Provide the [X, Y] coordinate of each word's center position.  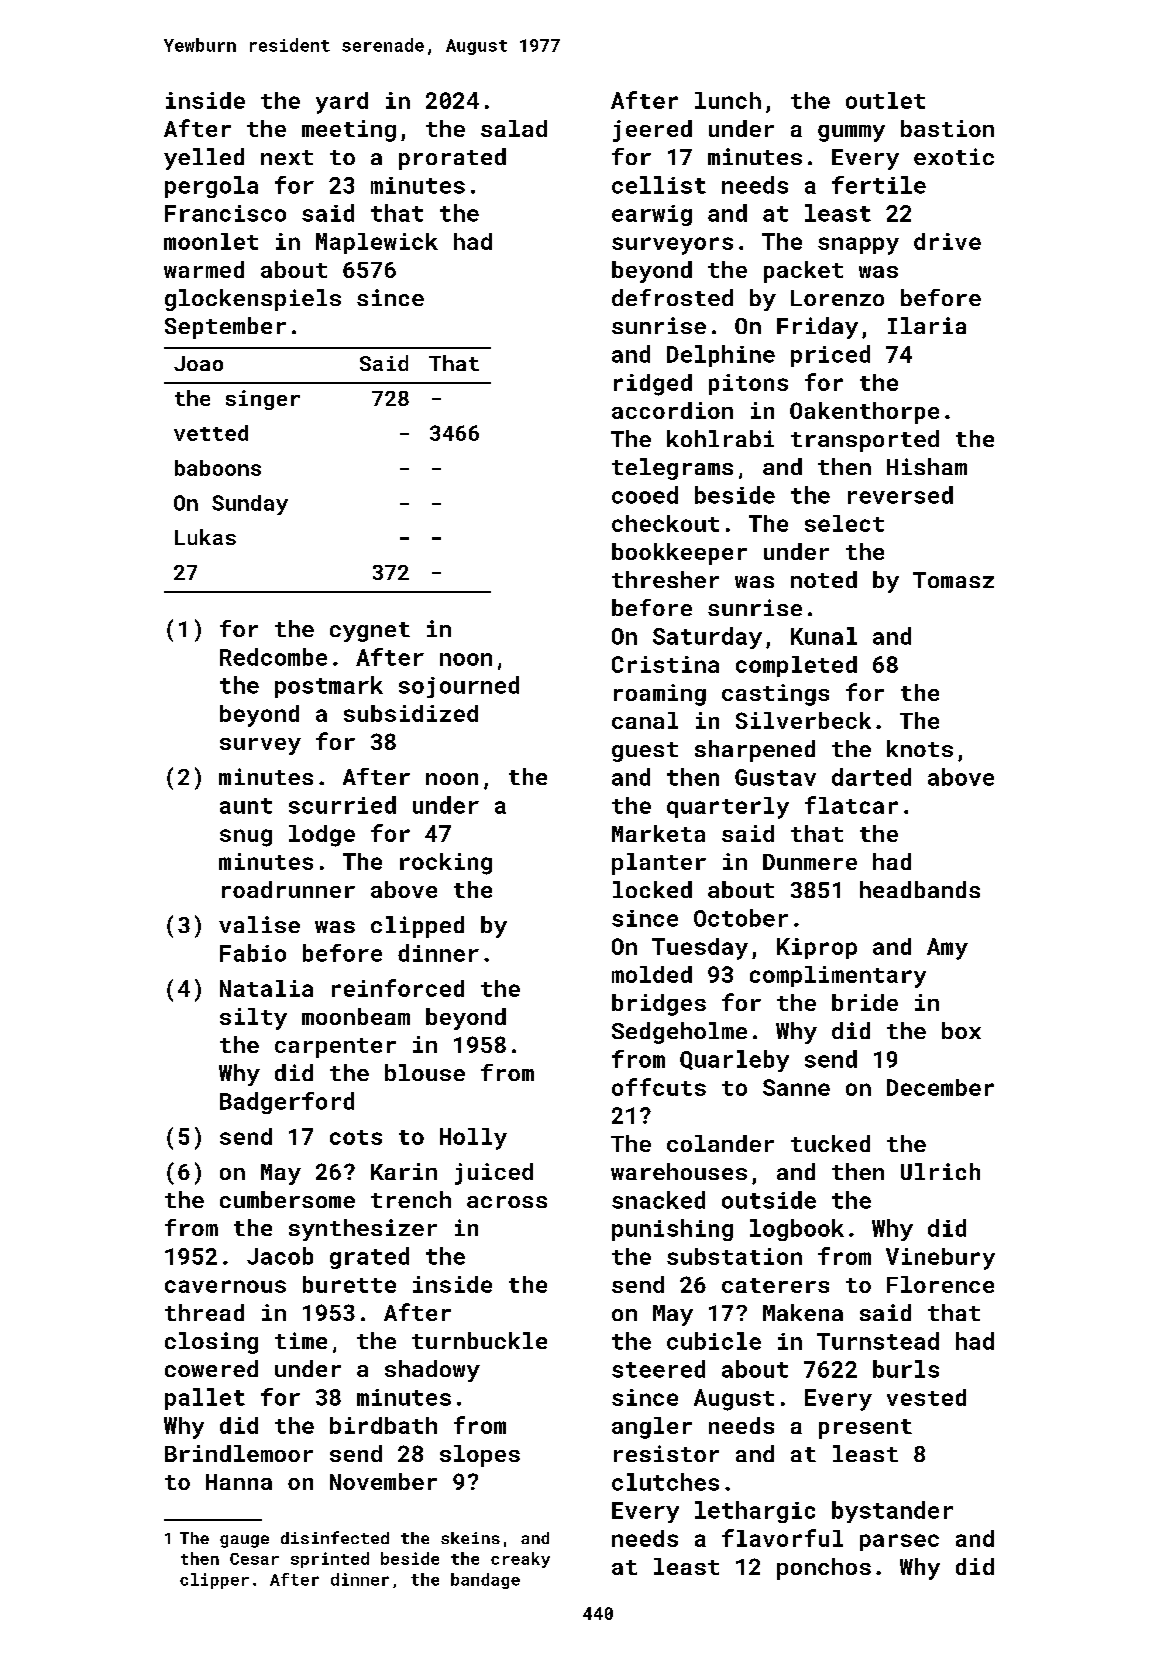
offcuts [659, 1087]
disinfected [335, 1537]
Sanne [796, 1087]
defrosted [672, 297]
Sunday [250, 505]
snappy [858, 246]
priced [830, 356]
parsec [899, 1542]
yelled [204, 159]
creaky [520, 1560]
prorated [452, 159]
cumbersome [287, 1199]
